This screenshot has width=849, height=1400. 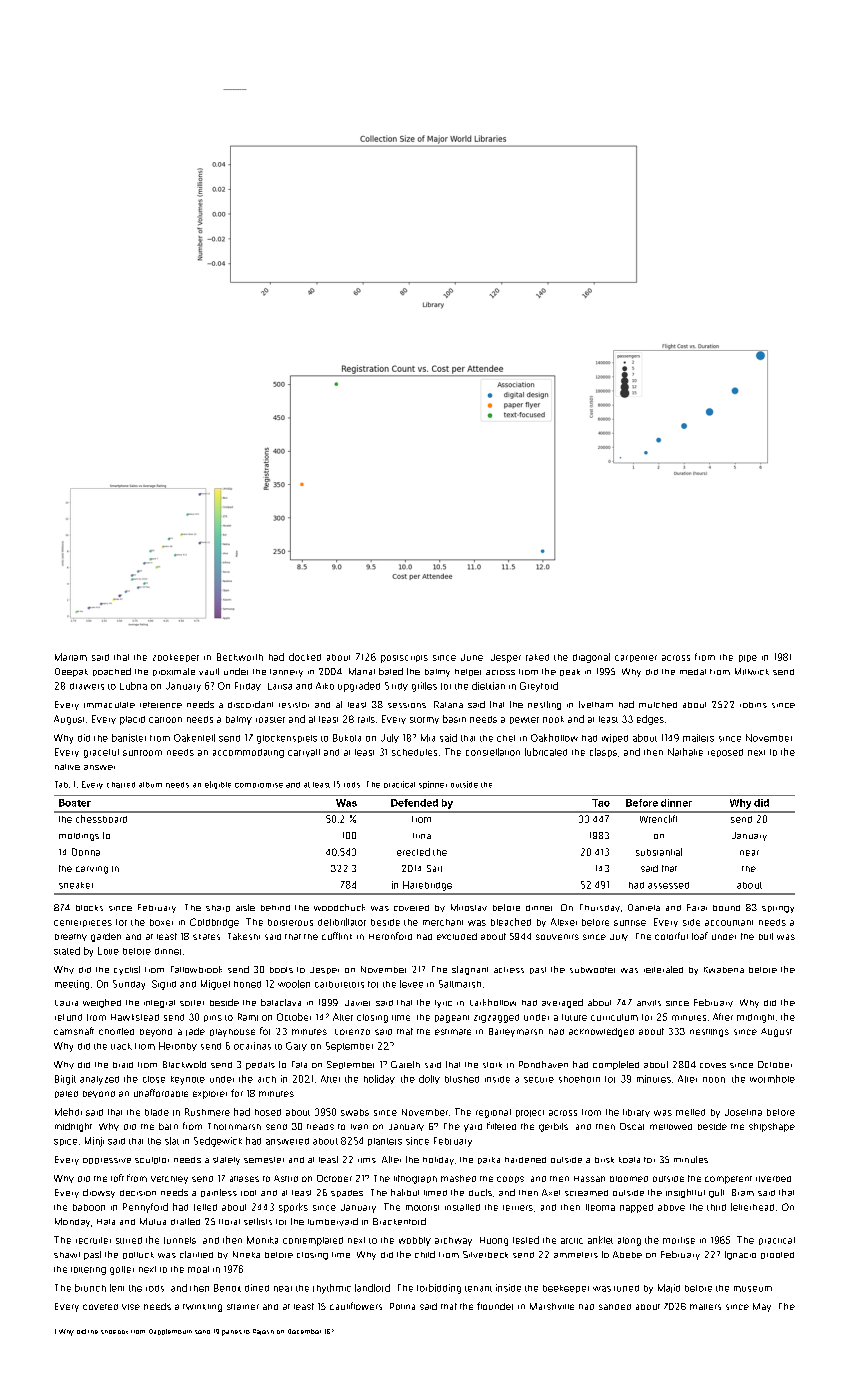 I want to click on Thornmarsh, so click(x=234, y=1126).
